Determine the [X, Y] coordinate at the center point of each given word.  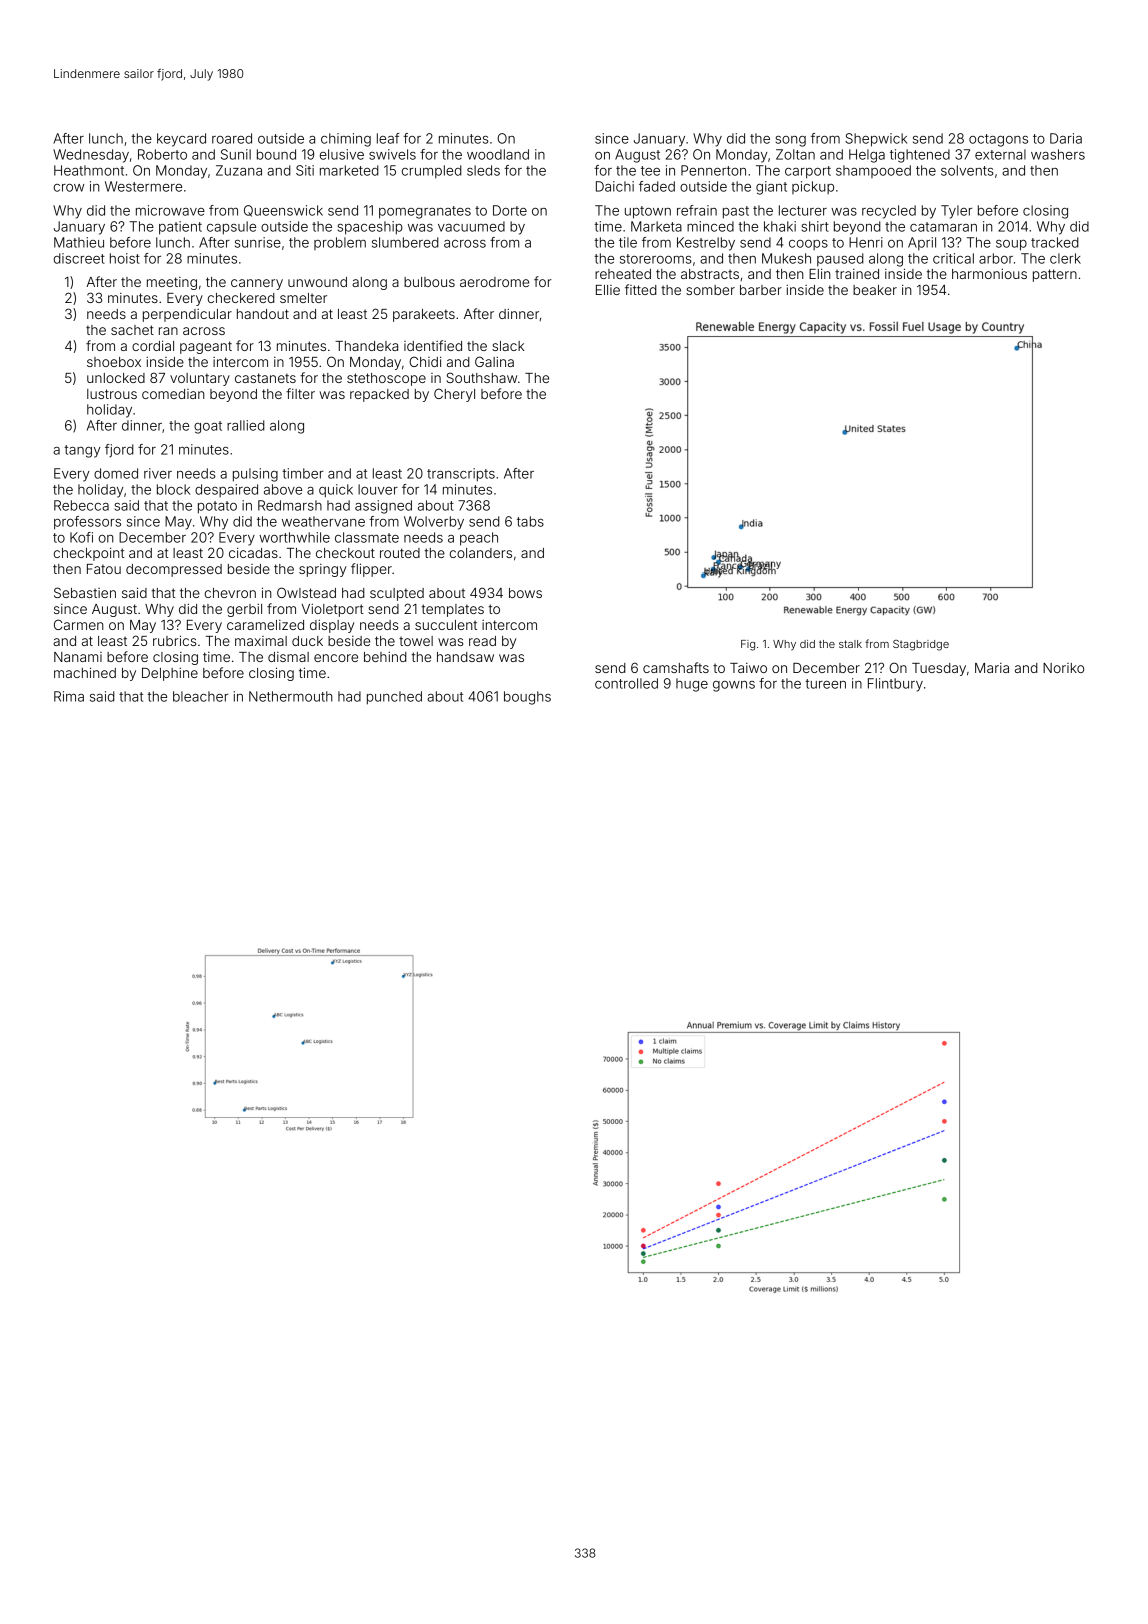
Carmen [78, 624]
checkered [241, 298]
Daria [1066, 138]
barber [761, 290]
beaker [875, 290]
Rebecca [81, 505]
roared [232, 138]
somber [710, 290]
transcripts [461, 475]
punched [394, 698]
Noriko [1063, 668]
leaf [388, 138]
